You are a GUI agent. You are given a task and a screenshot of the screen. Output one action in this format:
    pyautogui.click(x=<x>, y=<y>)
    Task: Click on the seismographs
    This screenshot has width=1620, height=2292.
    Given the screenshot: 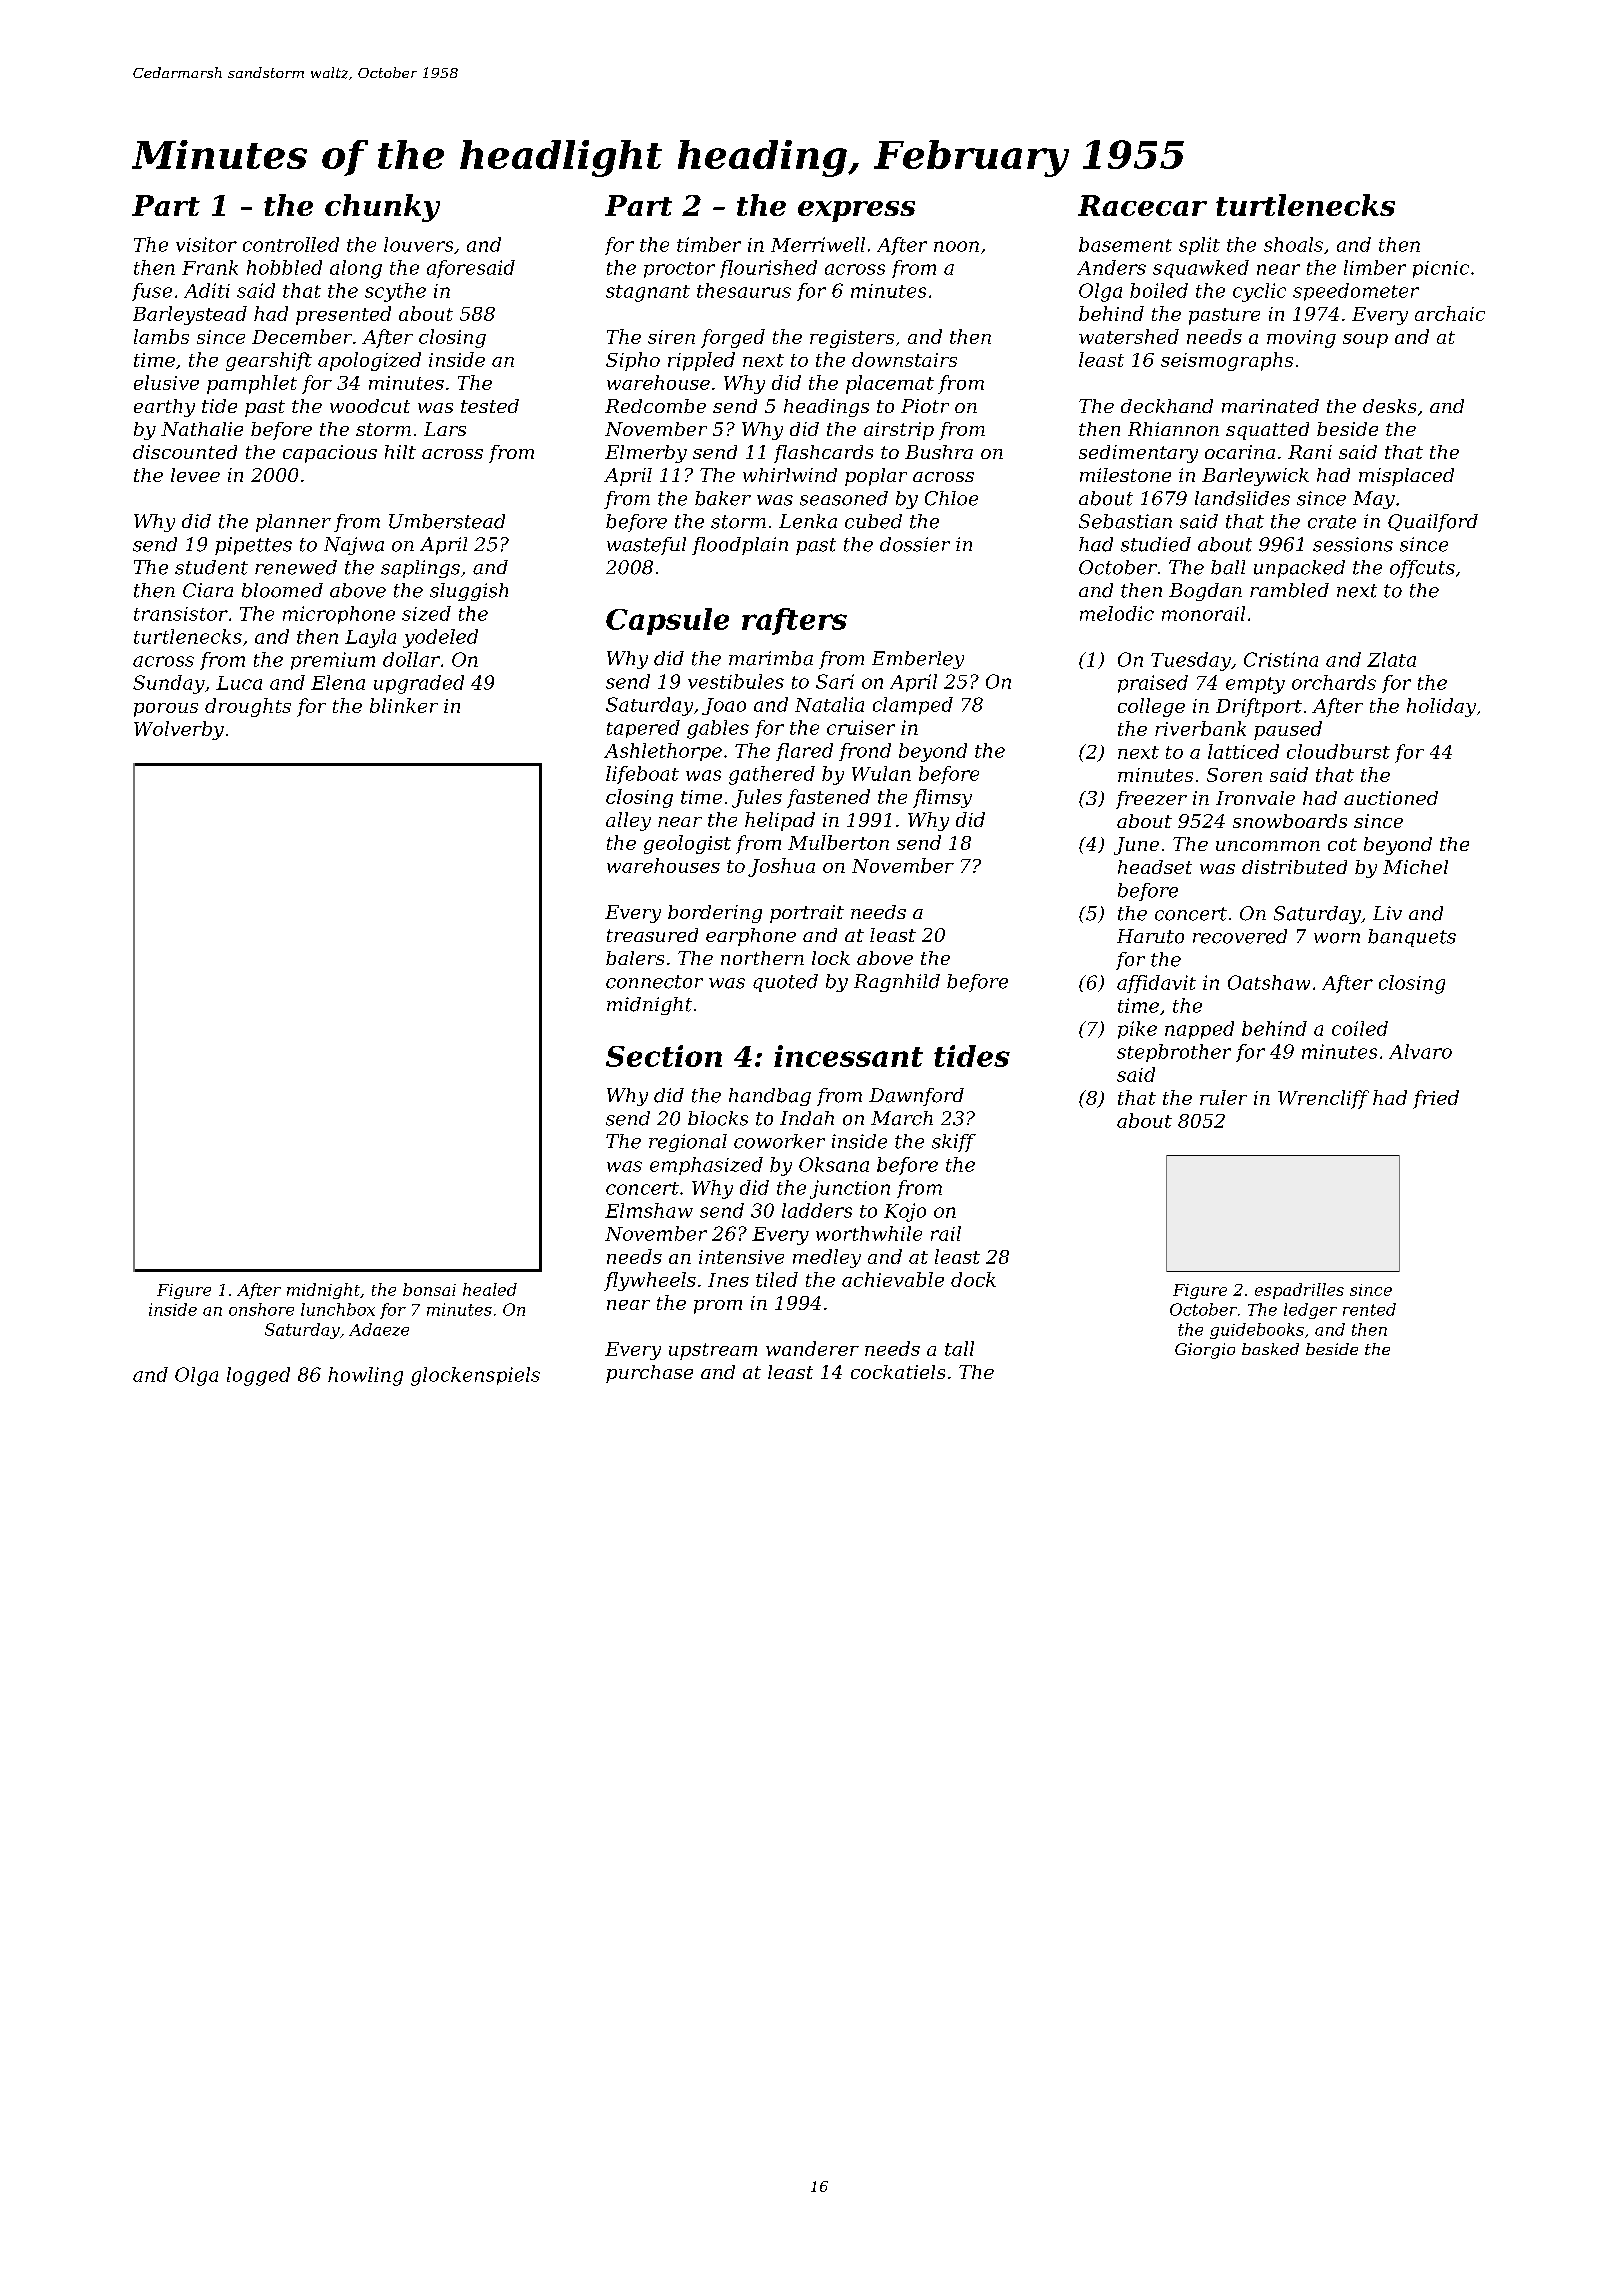 What is the action you would take?
    pyautogui.click(x=1227, y=361)
